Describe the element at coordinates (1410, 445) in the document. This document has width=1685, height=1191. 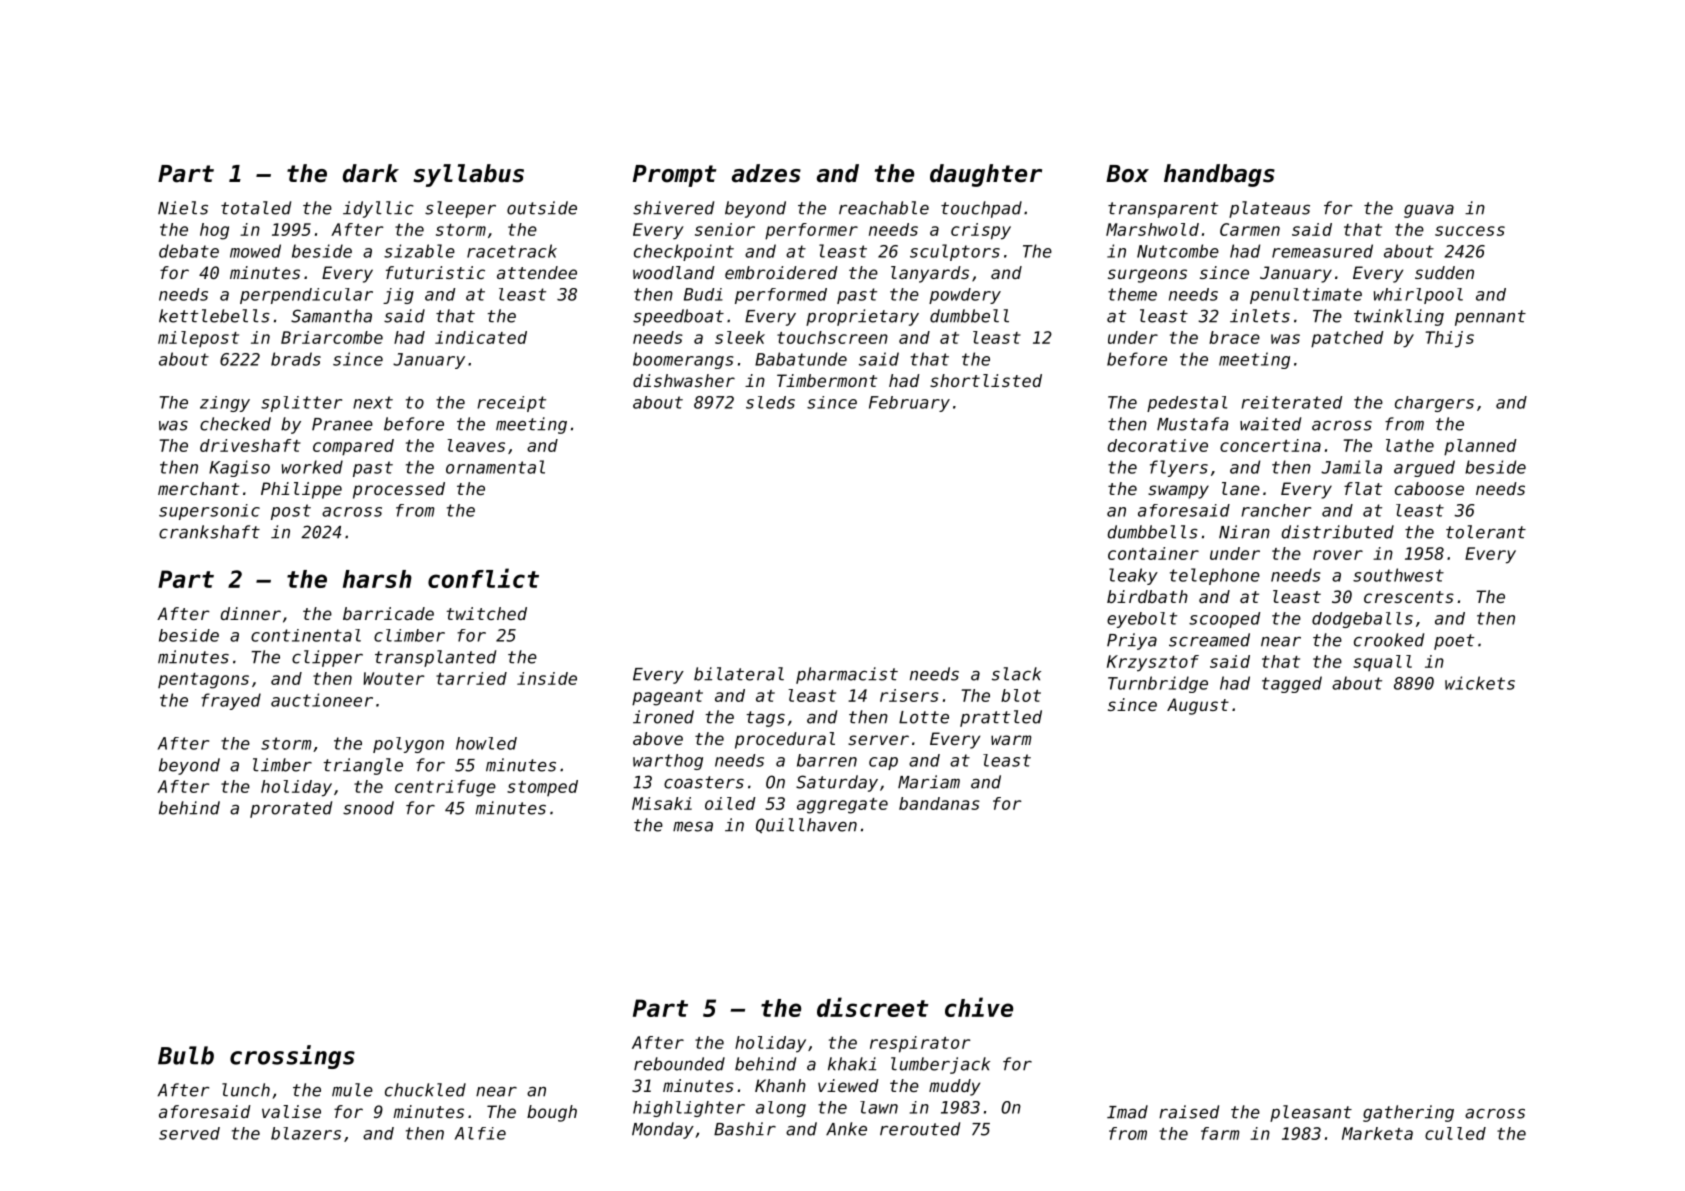
I see `lathe` at that location.
